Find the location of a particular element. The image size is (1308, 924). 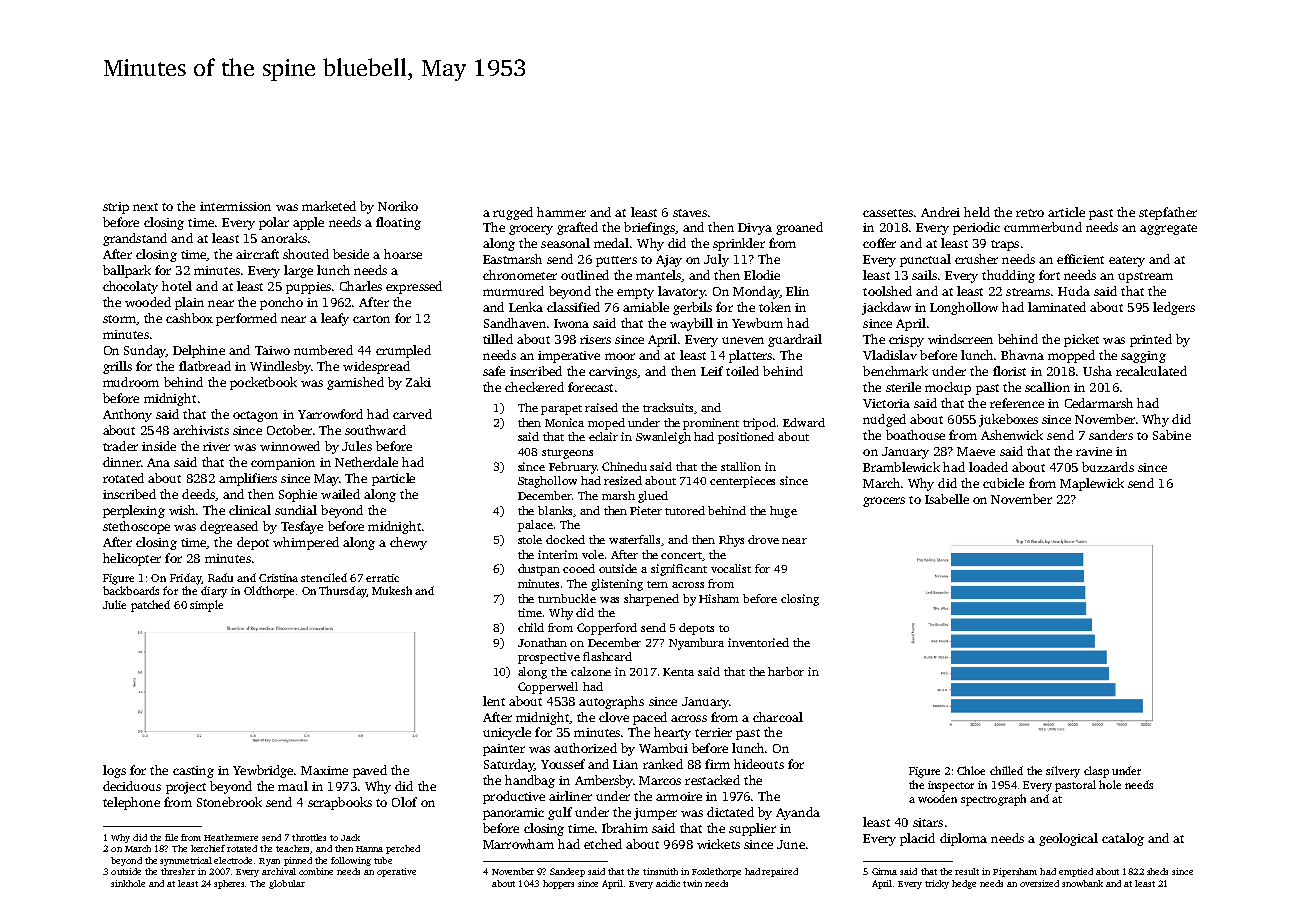

mudroom is located at coordinates (131, 382).
